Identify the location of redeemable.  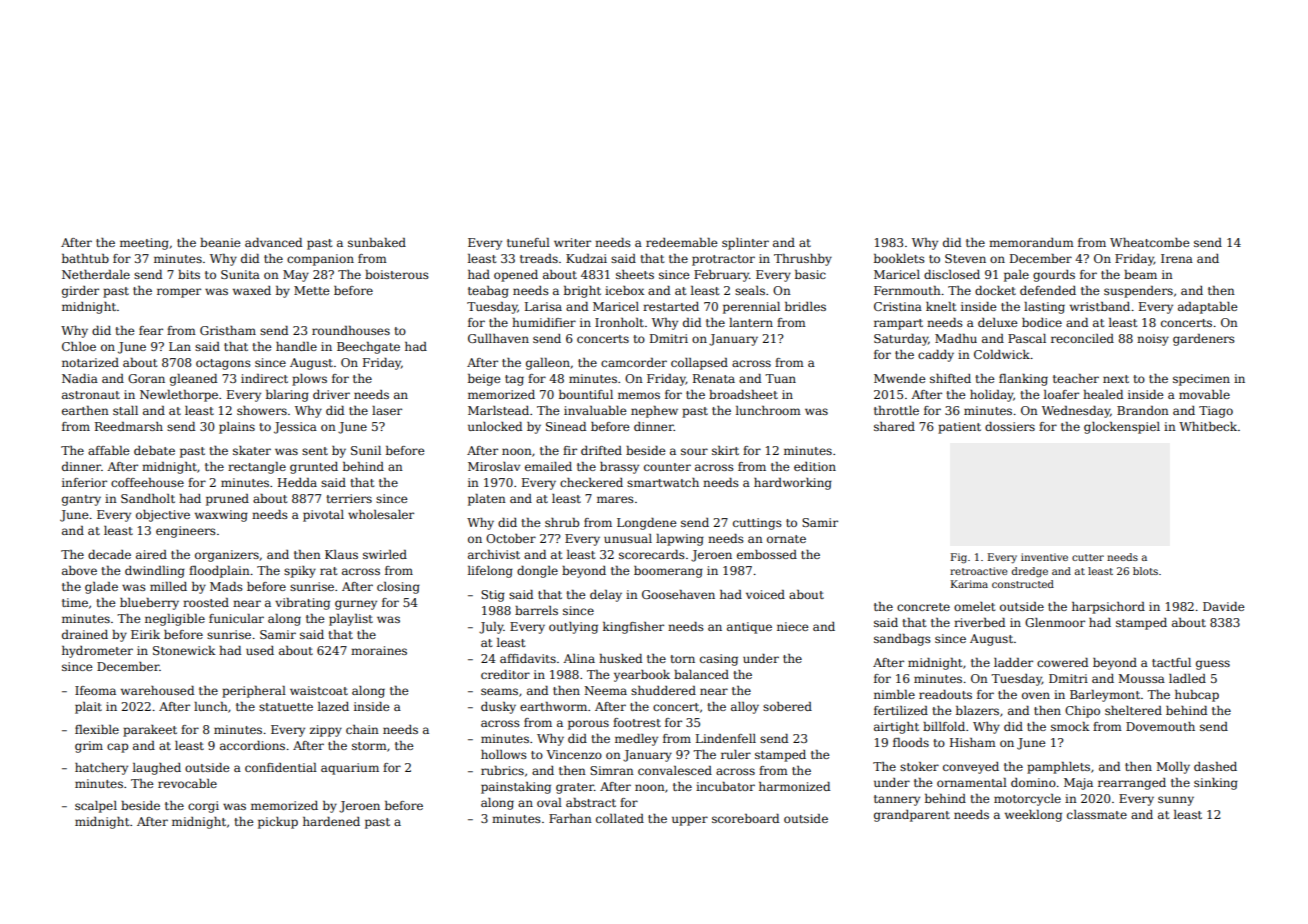
(681, 242).
